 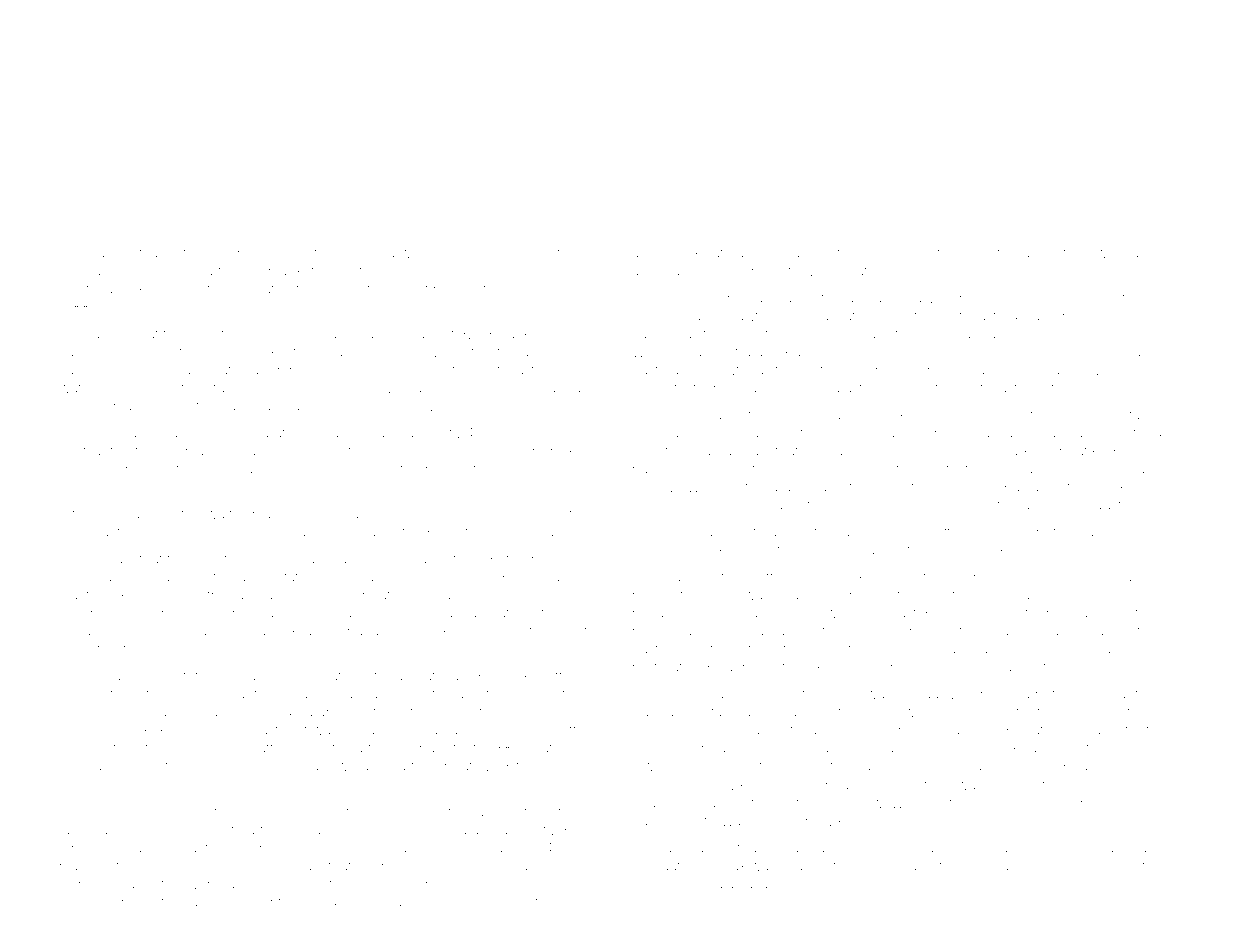 What do you see at coordinates (758, 254) in the document?
I see `panicked` at bounding box center [758, 254].
